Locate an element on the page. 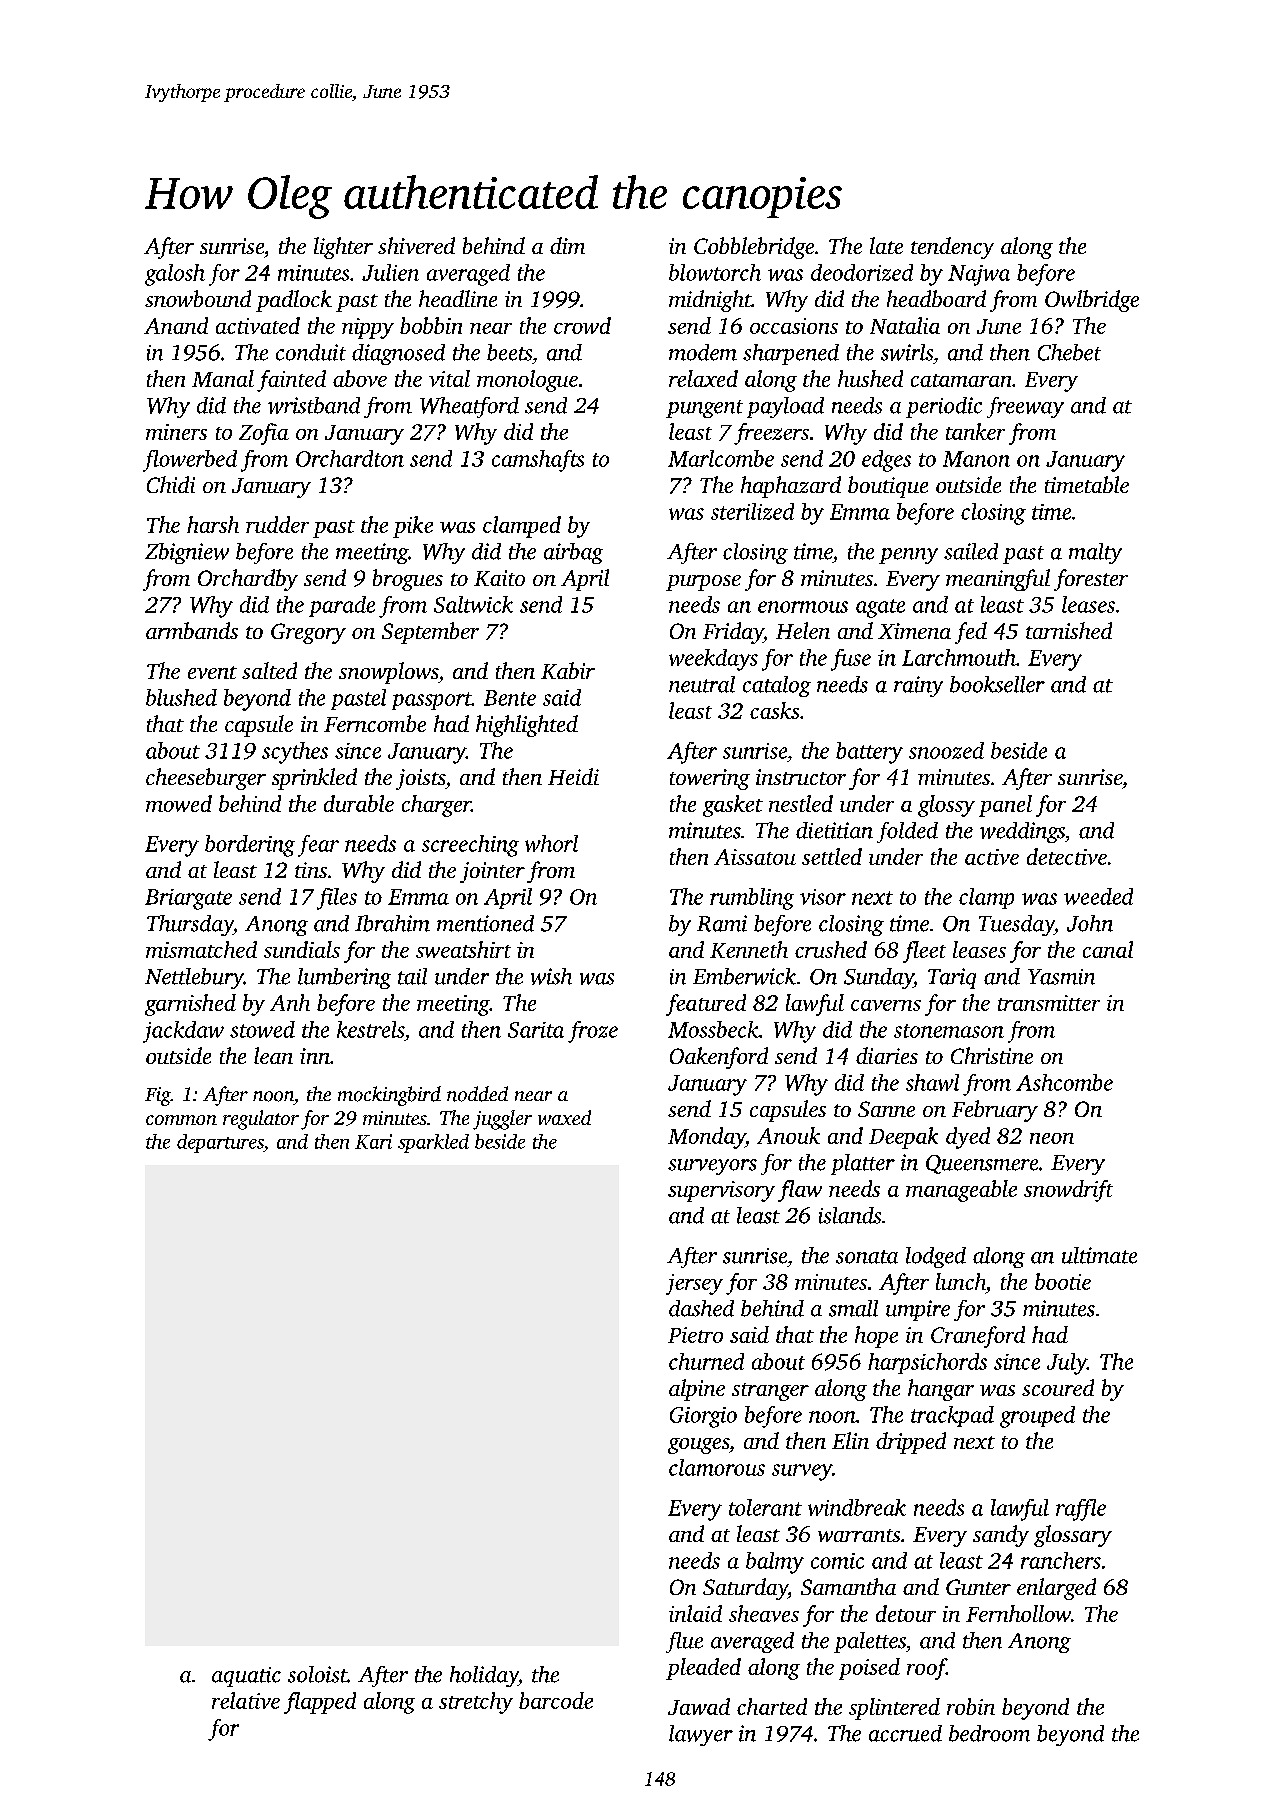 This document has width=1287, height=1820. dim is located at coordinates (567, 245).
